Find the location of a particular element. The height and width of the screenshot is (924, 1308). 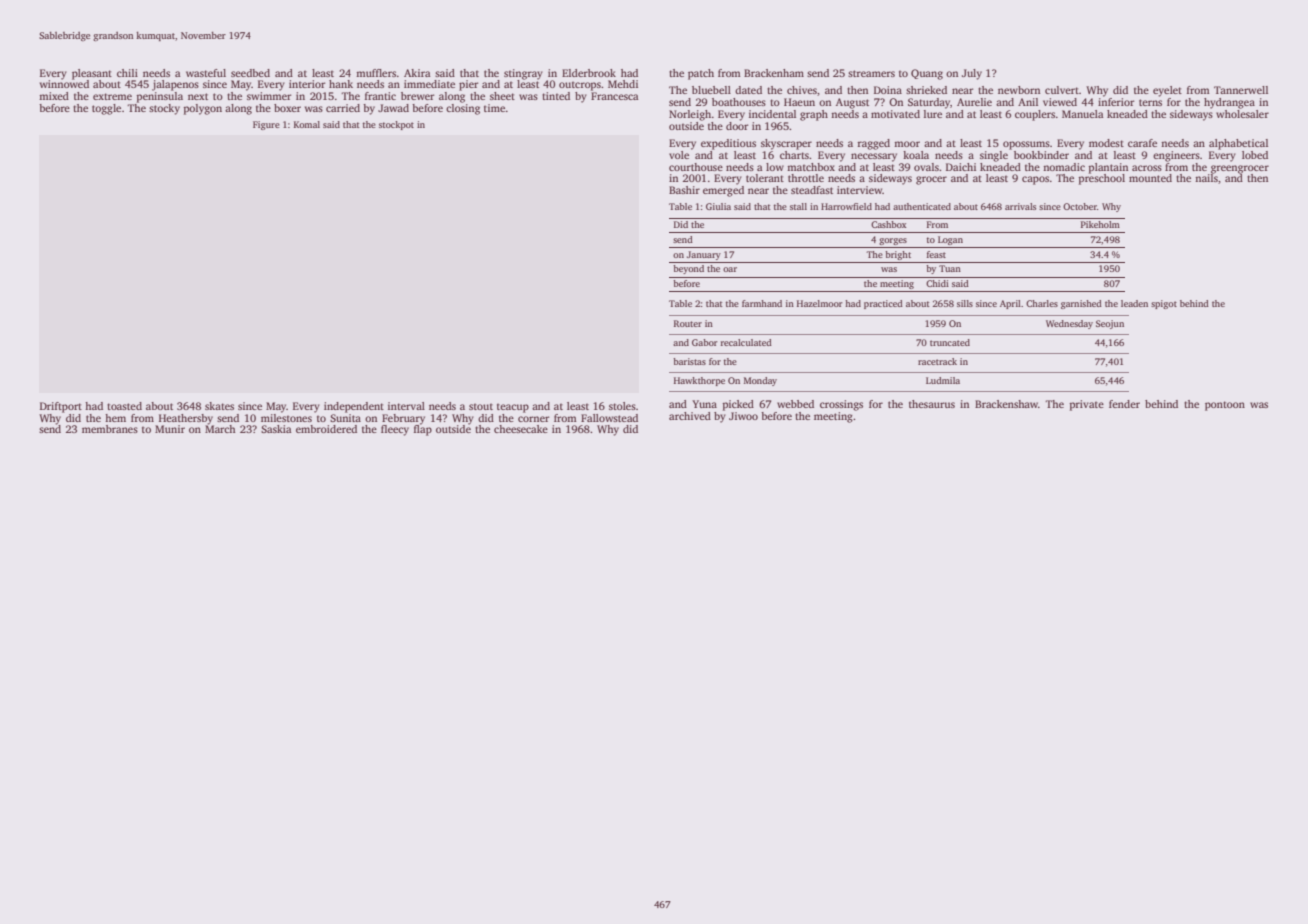

vole is located at coordinates (679, 155).
